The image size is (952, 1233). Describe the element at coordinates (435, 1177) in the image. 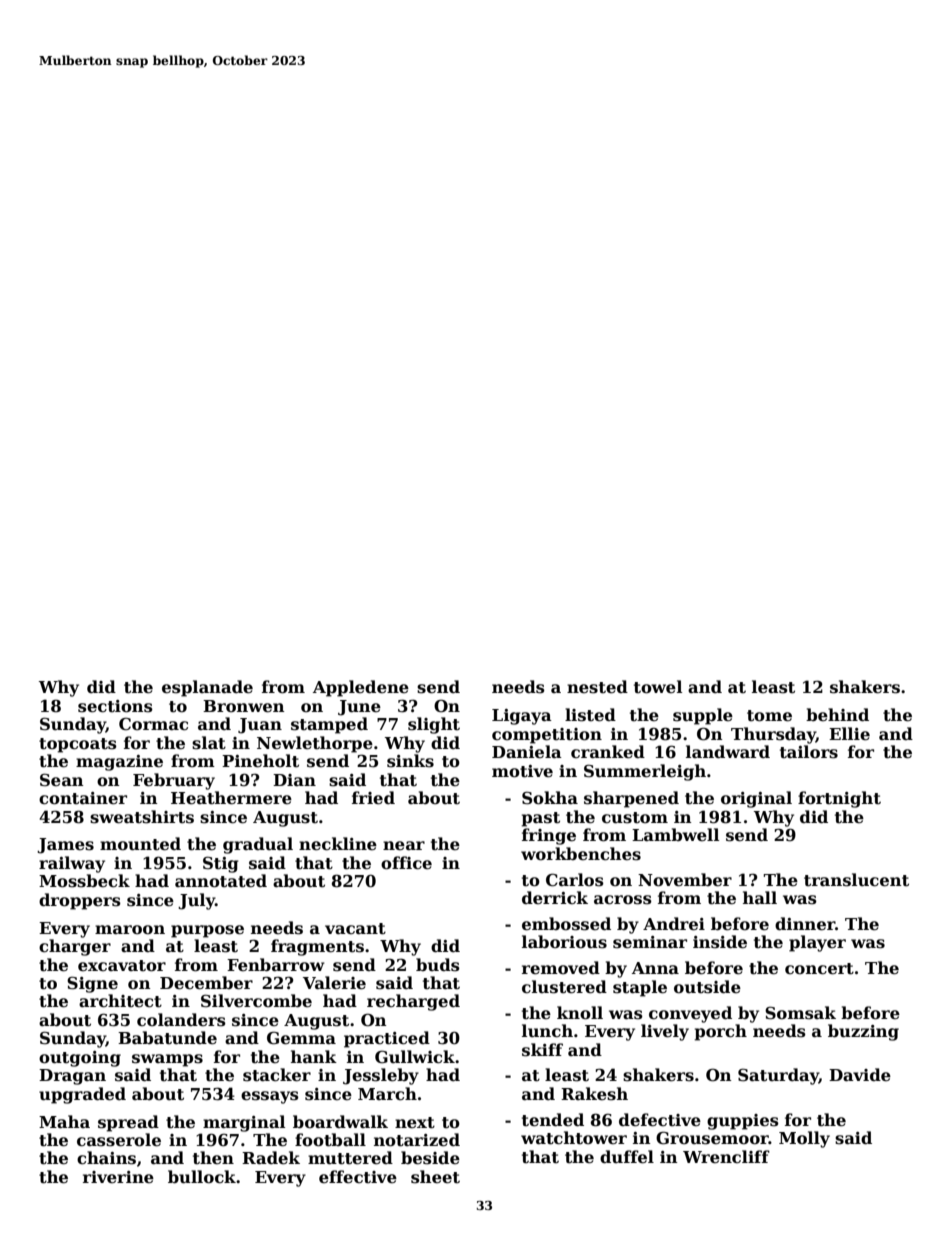

I see `sheet` at that location.
